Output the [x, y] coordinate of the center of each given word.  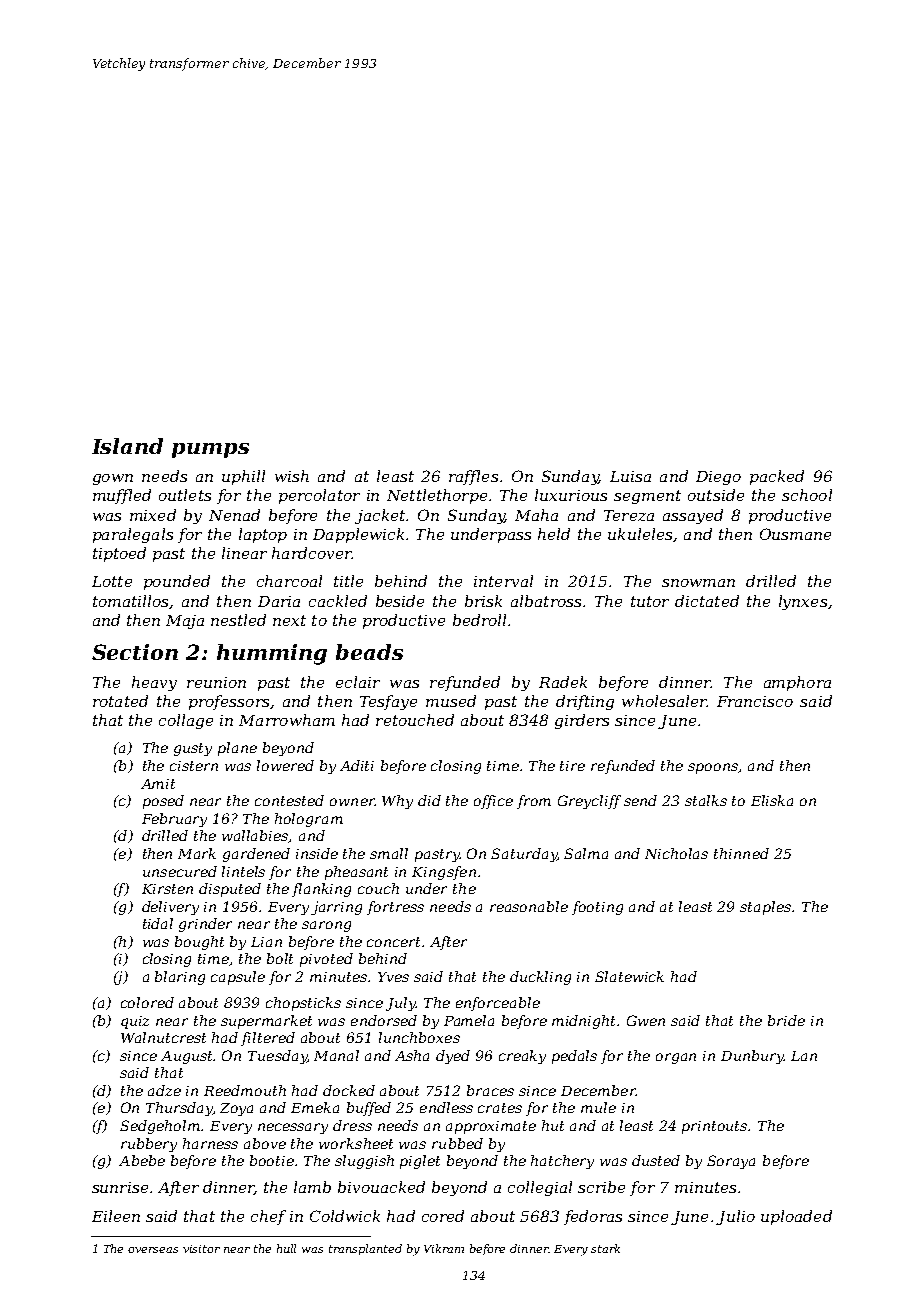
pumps [210, 450]
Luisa [630, 476]
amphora [797, 683]
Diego [718, 478]
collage [186, 721]
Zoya [236, 1109]
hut [553, 1125]
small [389, 853]
